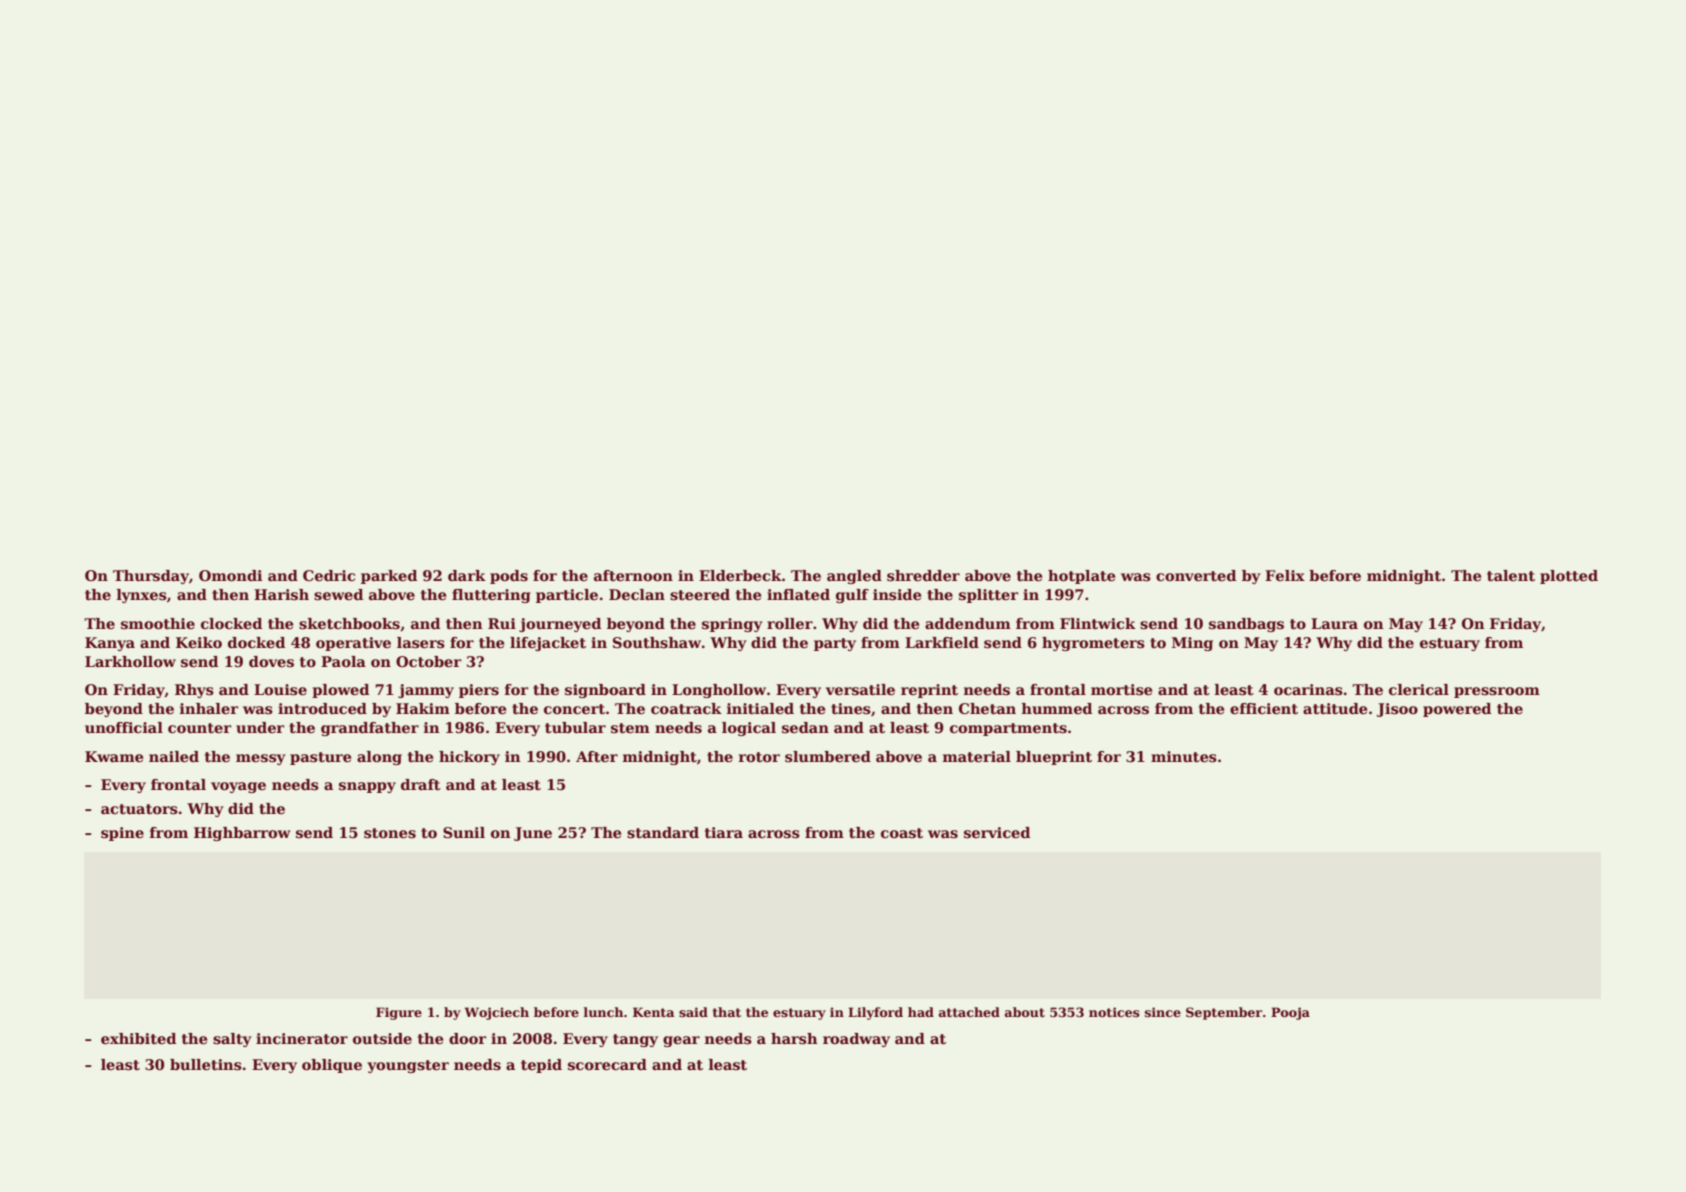  Describe the element at coordinates (923, 576) in the screenshot. I see `shredder` at that location.
